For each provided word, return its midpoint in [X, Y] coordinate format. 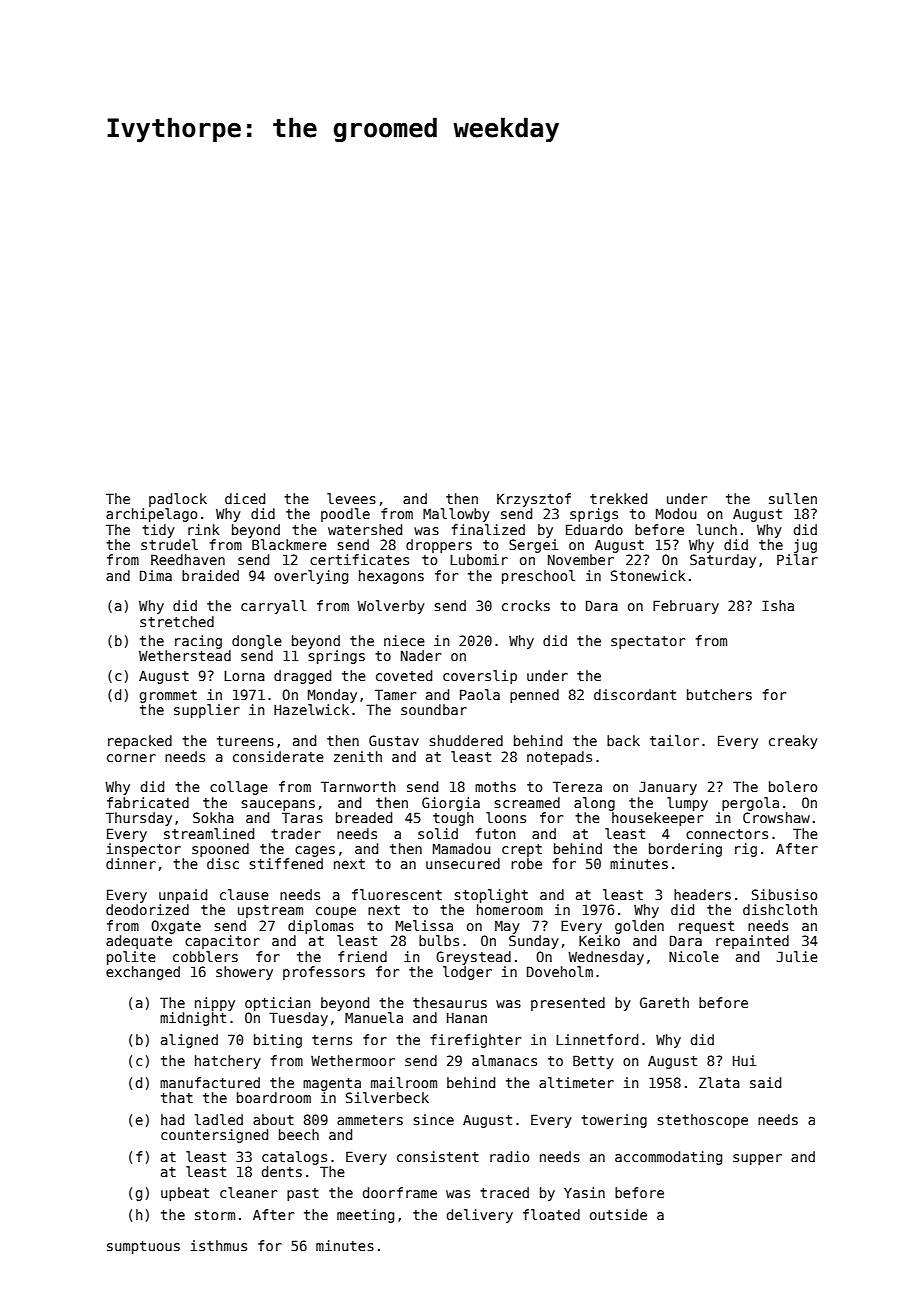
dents [282, 1171]
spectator [648, 642]
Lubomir [479, 559]
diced [245, 498]
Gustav [394, 740]
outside [618, 1214]
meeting [365, 1216]
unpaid [183, 896]
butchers [719, 694]
